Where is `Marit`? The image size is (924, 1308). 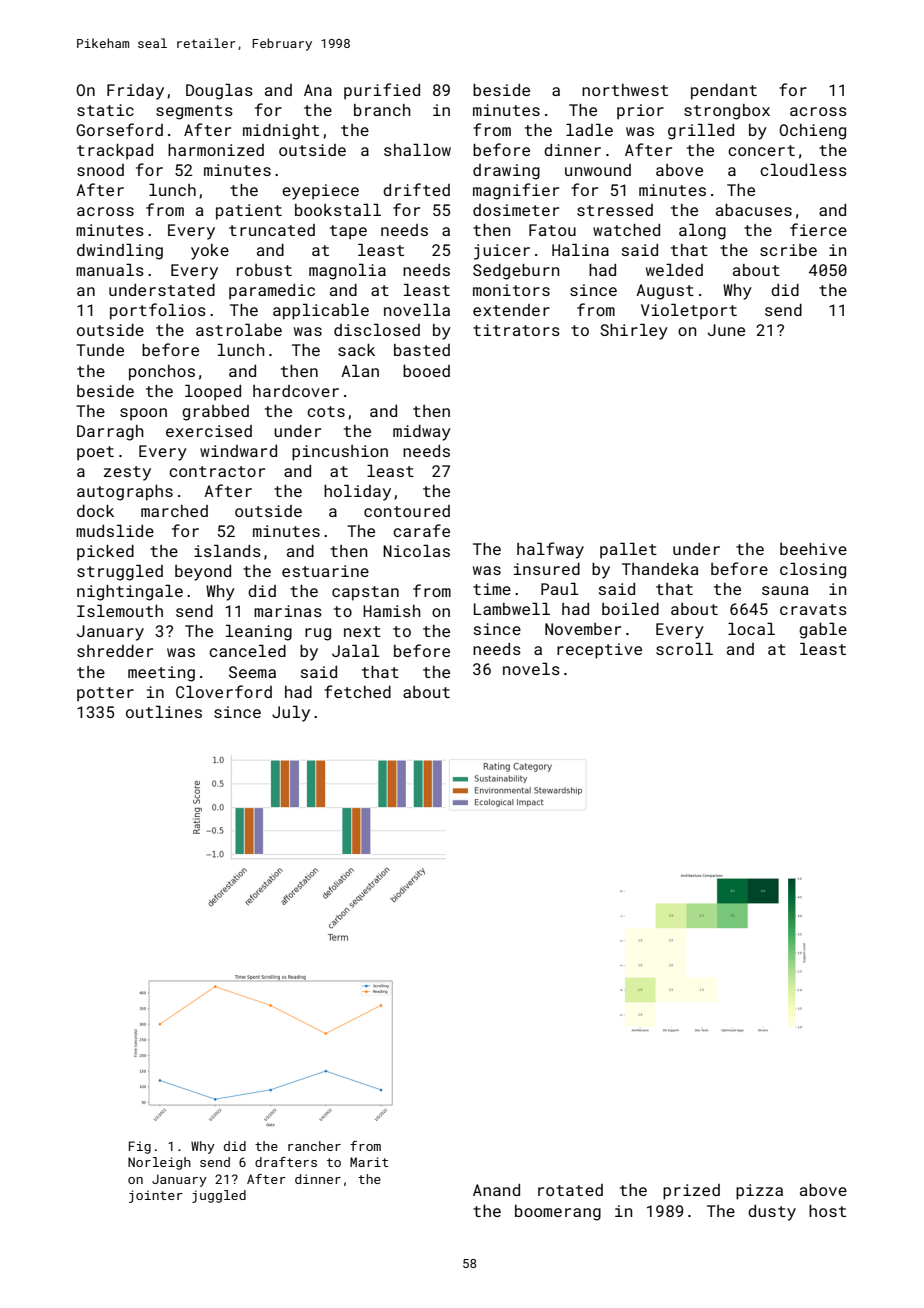 Marit is located at coordinates (369, 1162).
